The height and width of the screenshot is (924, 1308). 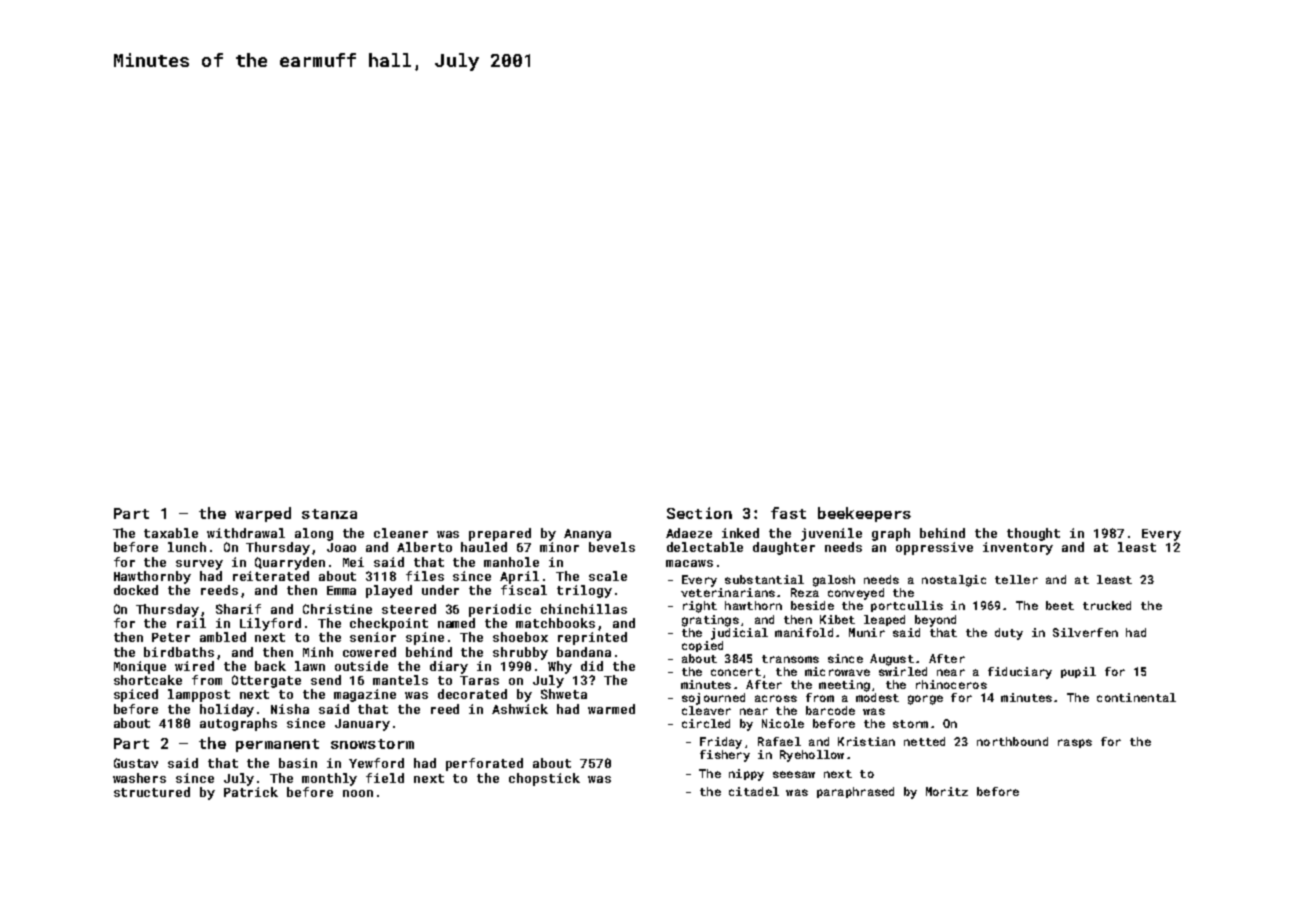 I want to click on duty, so click(x=1009, y=634).
